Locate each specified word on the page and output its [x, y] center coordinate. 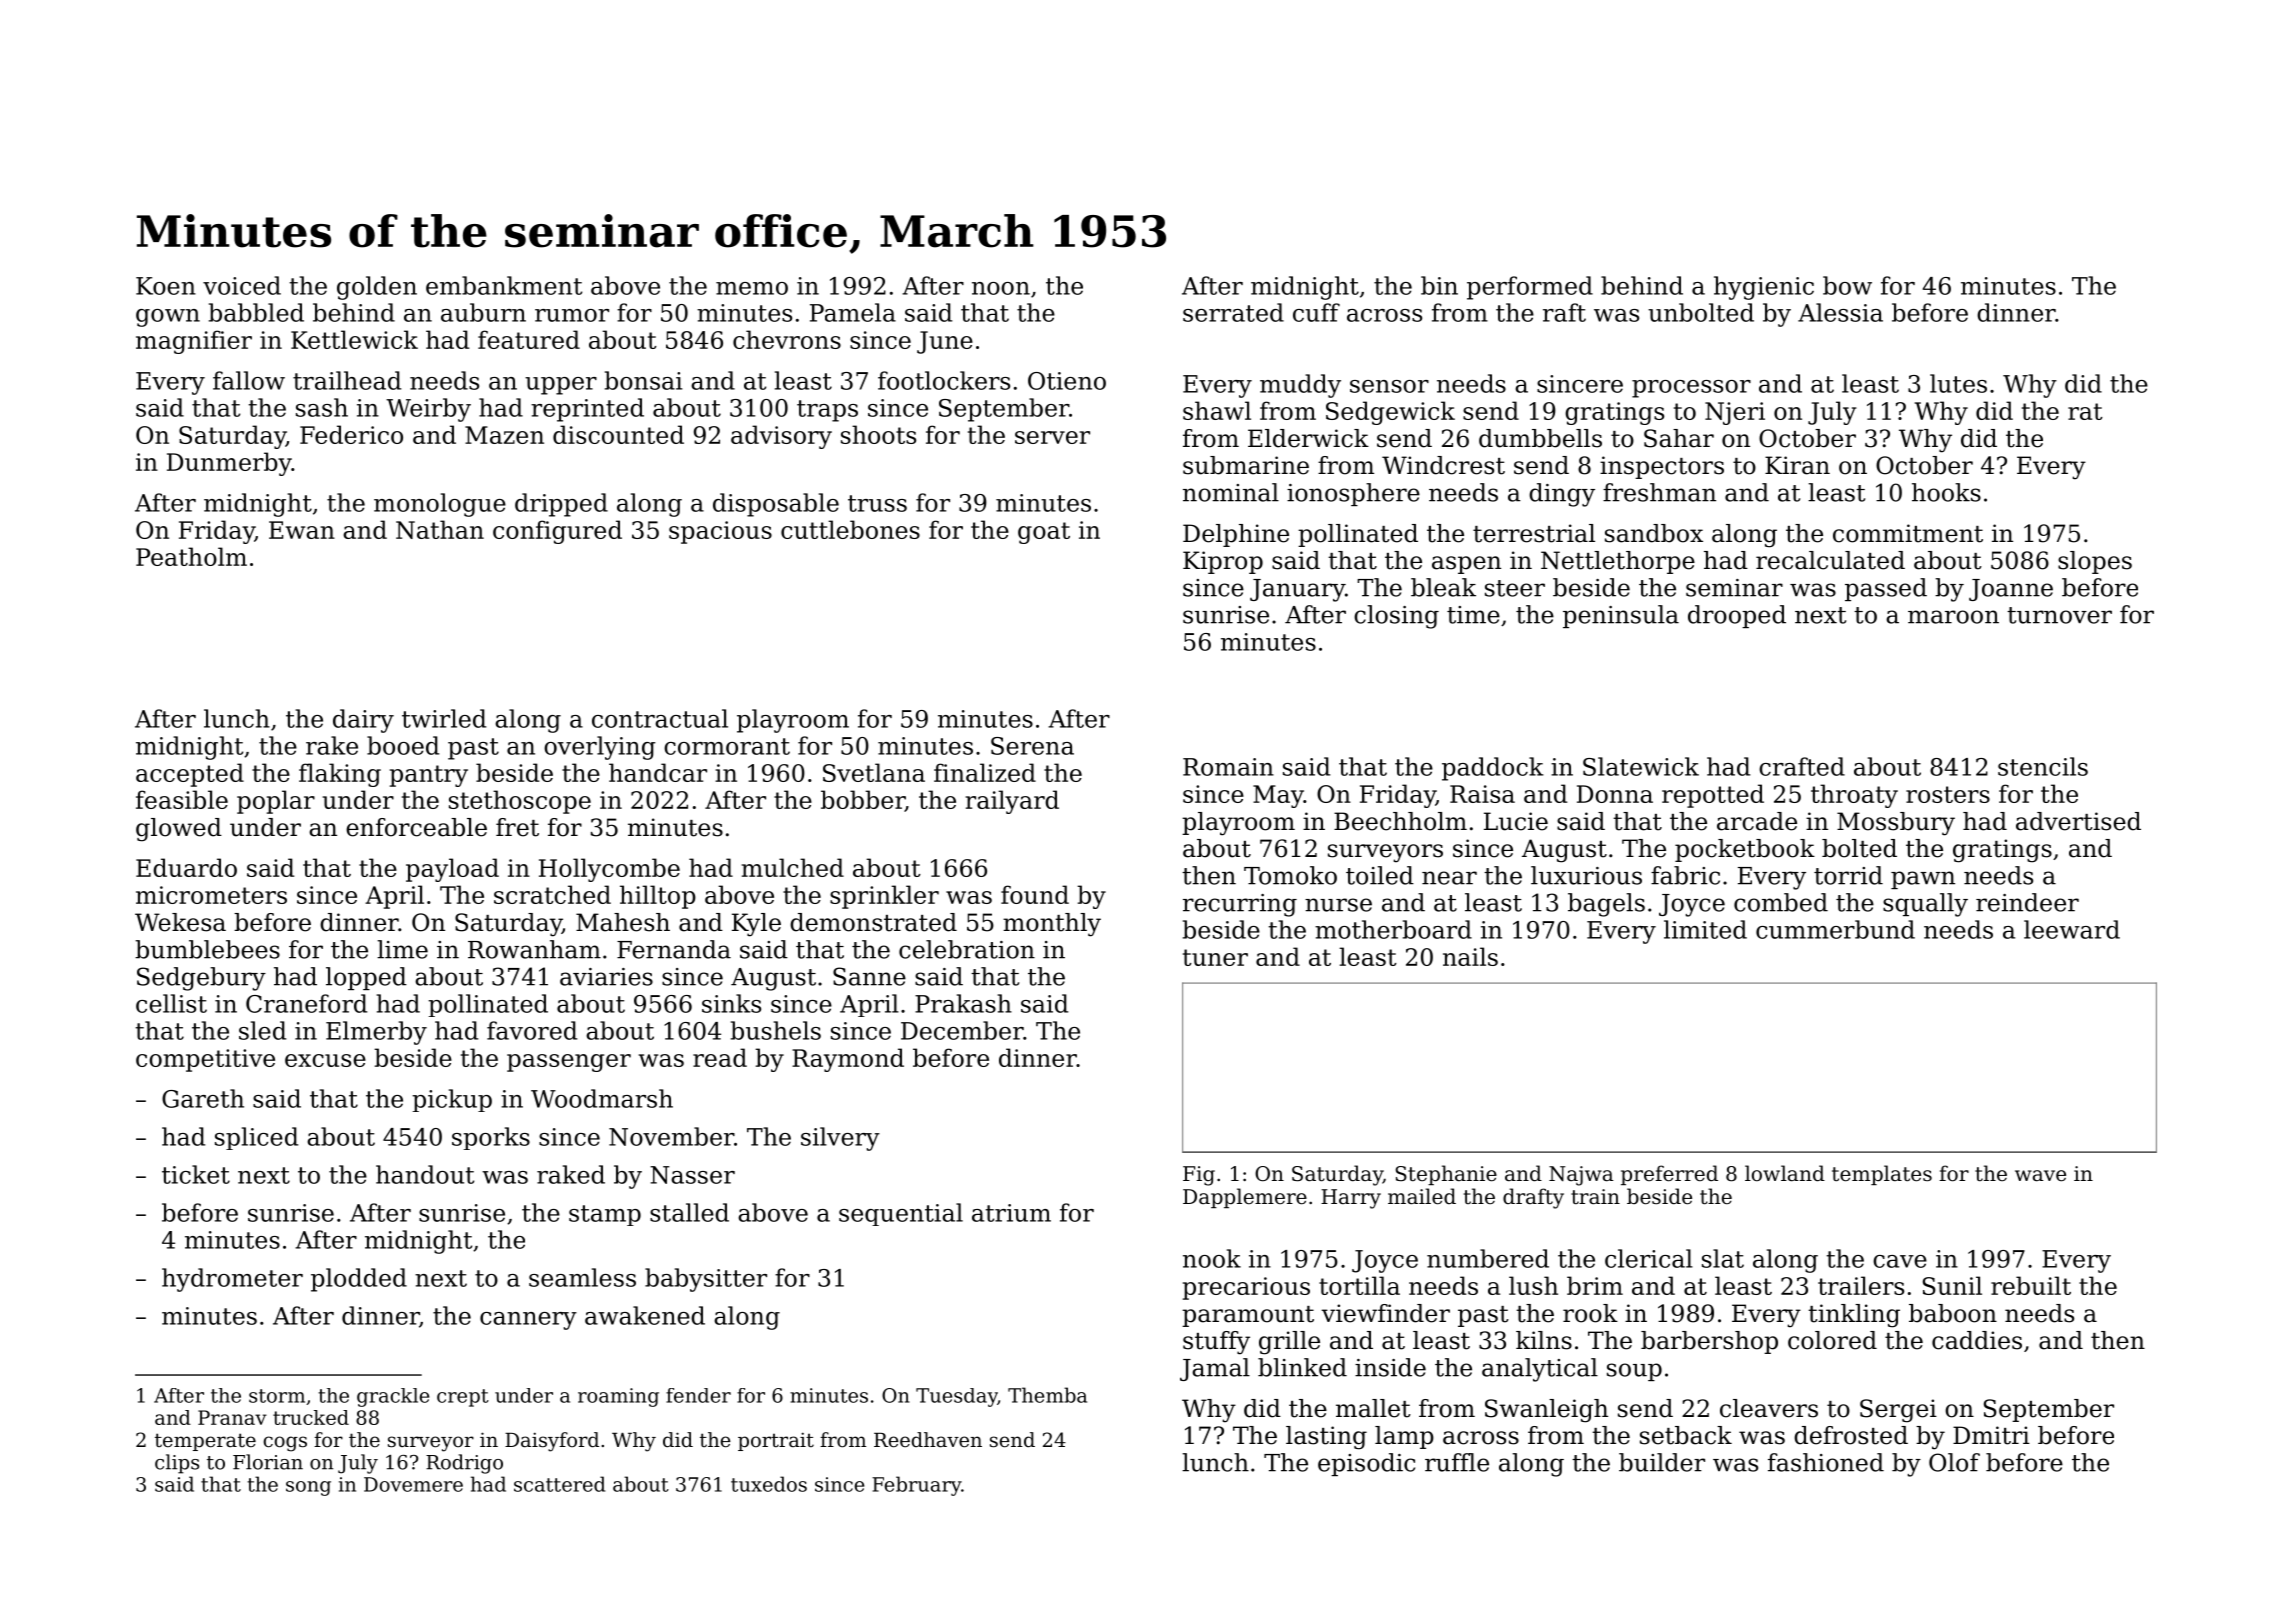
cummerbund [1835, 929]
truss [877, 503]
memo [752, 288]
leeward [2072, 929]
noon [1001, 288]
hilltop [658, 897]
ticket [196, 1174]
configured [557, 532]
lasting [1326, 1438]
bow [1847, 285]
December [962, 1030]
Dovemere [413, 1484]
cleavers [1769, 1408]
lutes [1958, 383]
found [1035, 894]
